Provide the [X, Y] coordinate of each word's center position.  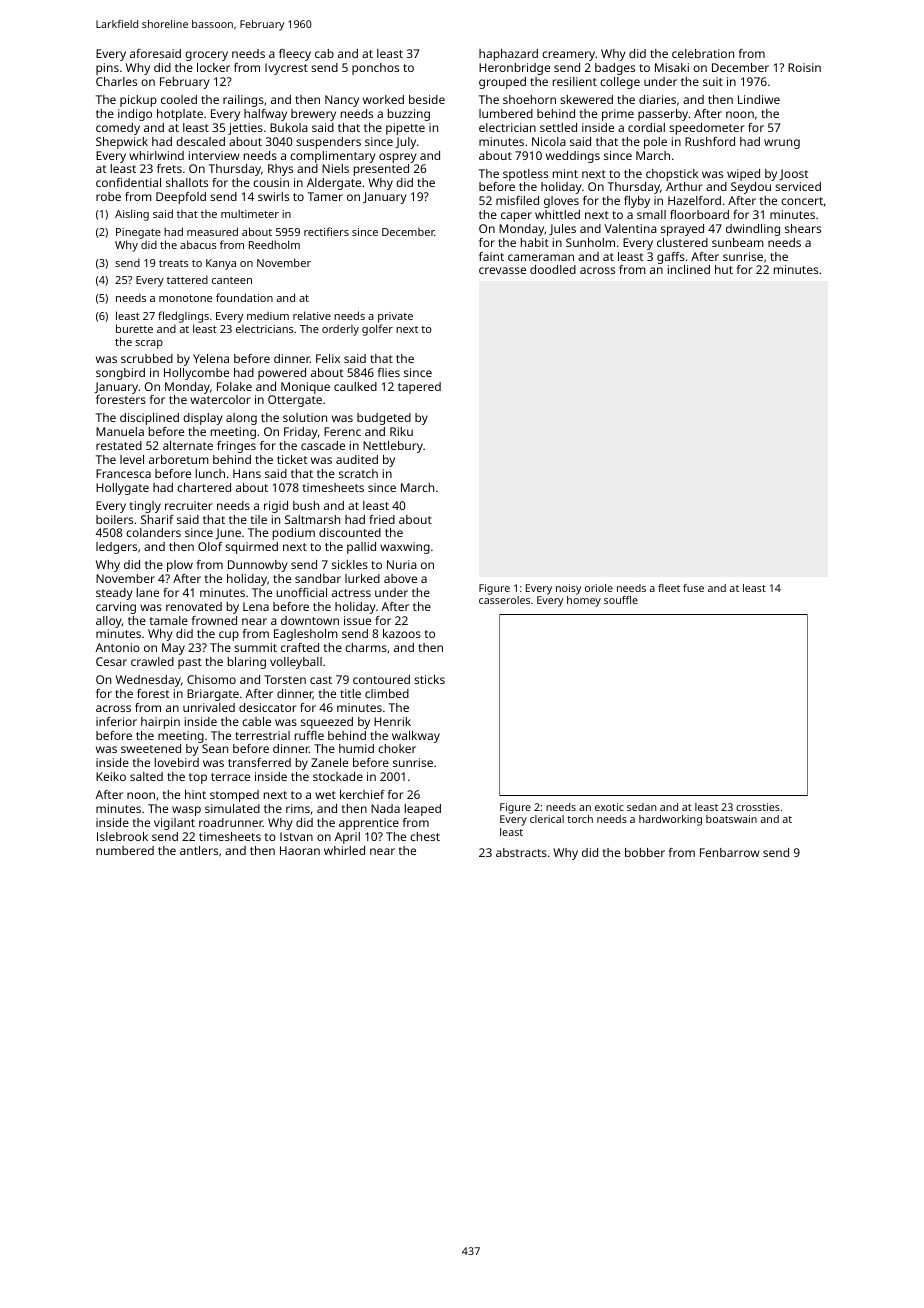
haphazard [508, 55]
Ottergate [295, 401]
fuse [693, 588]
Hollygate [122, 489]
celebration [703, 53]
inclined [689, 269]
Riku [401, 431]
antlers [199, 850]
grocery [206, 56]
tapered [419, 388]
